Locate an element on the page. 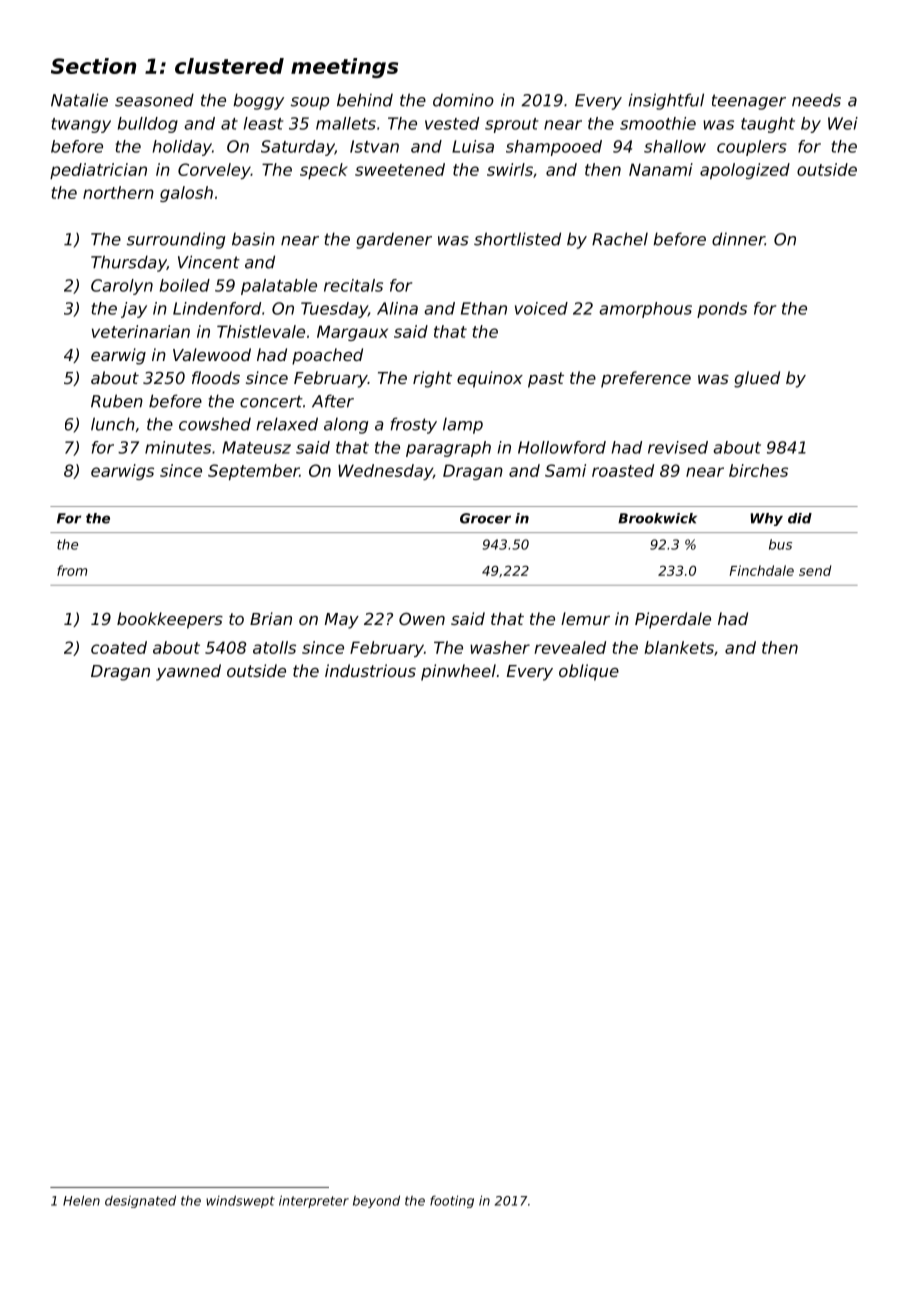 Image resolution: width=908 pixels, height=1316 pixels. May is located at coordinates (342, 621).
